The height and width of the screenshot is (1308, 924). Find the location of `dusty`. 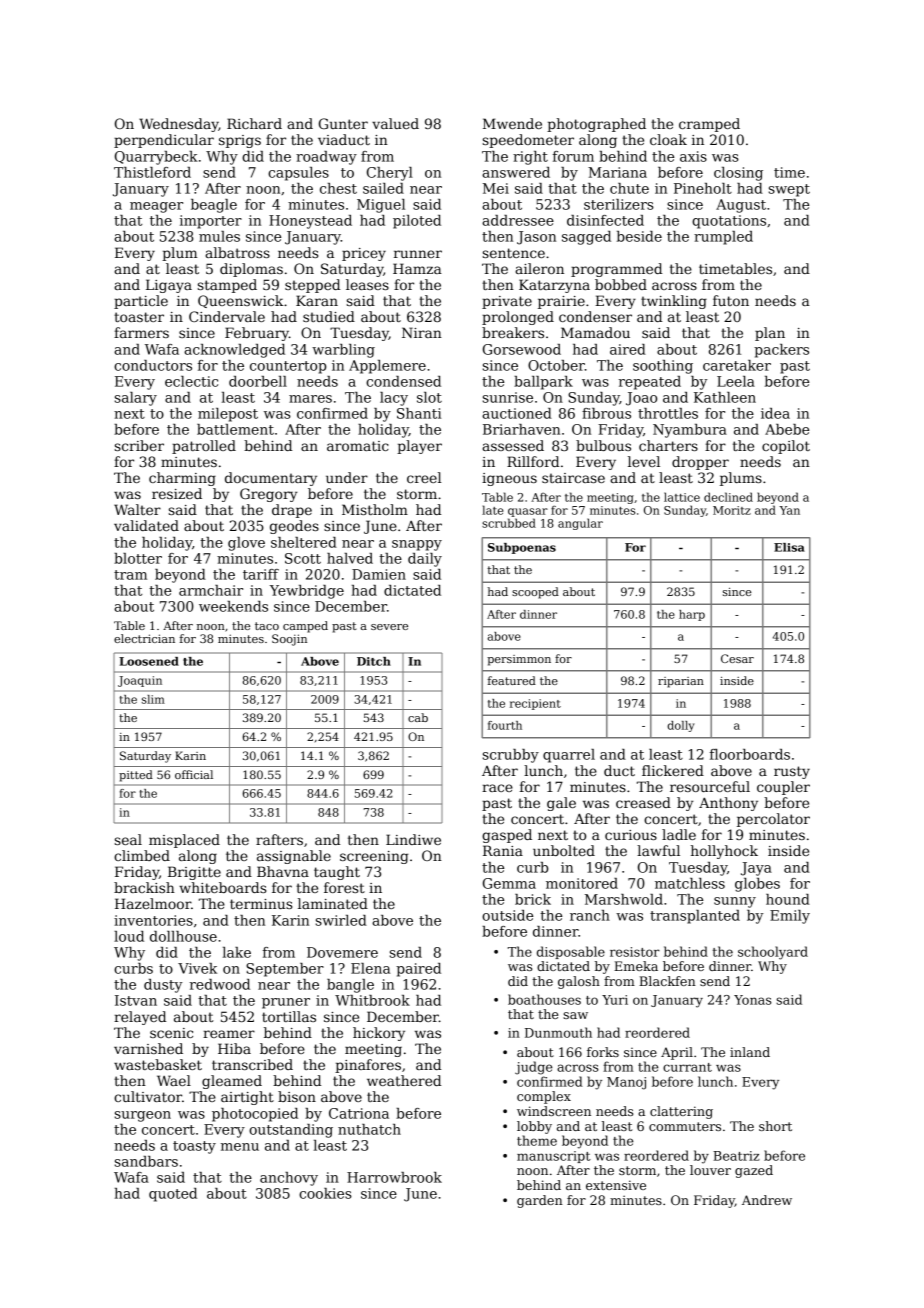

dusty is located at coordinates (163, 986).
